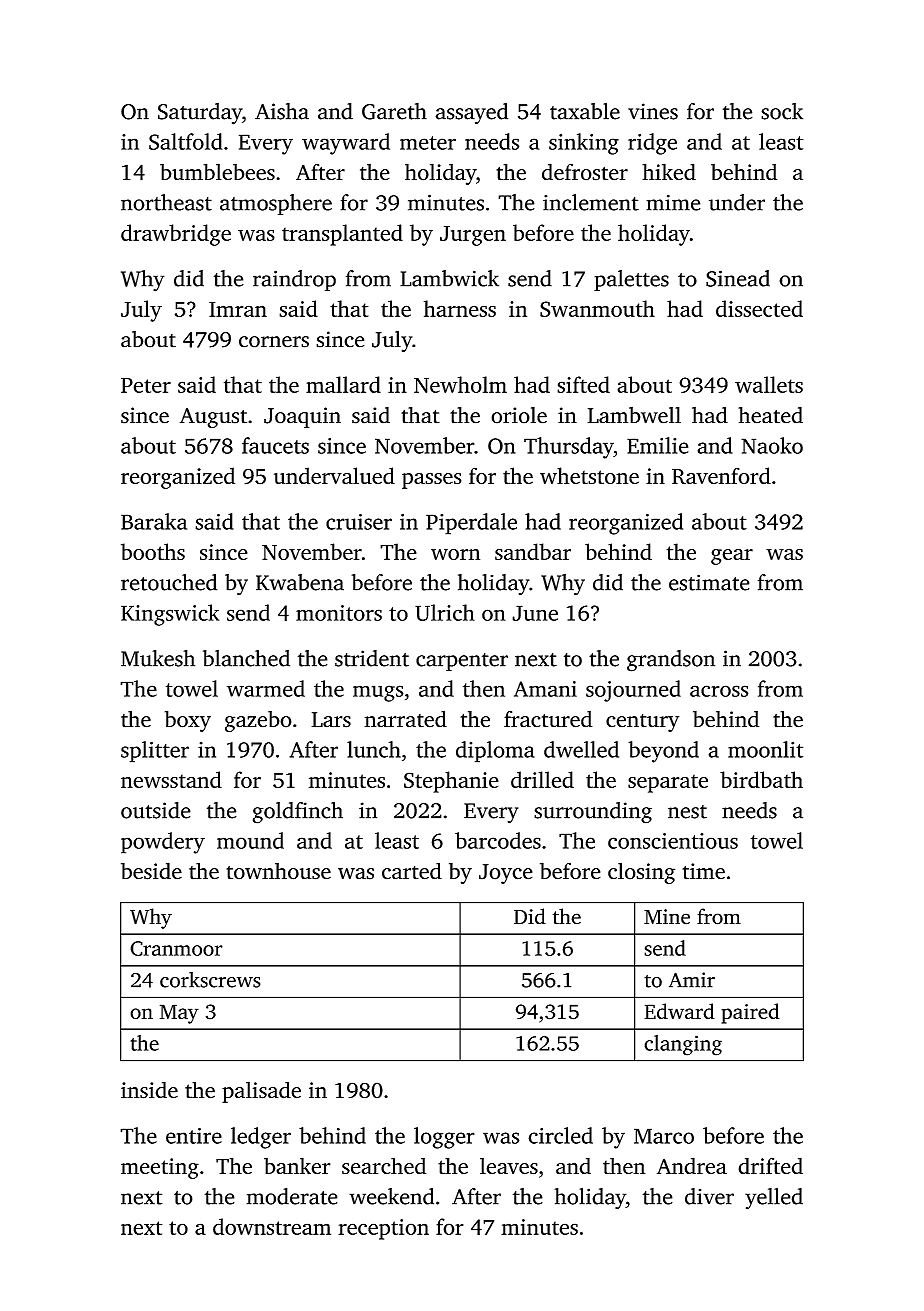 The height and width of the page is (1311, 924). Describe the element at coordinates (154, 521) in the page. I see `Baraka` at that location.
